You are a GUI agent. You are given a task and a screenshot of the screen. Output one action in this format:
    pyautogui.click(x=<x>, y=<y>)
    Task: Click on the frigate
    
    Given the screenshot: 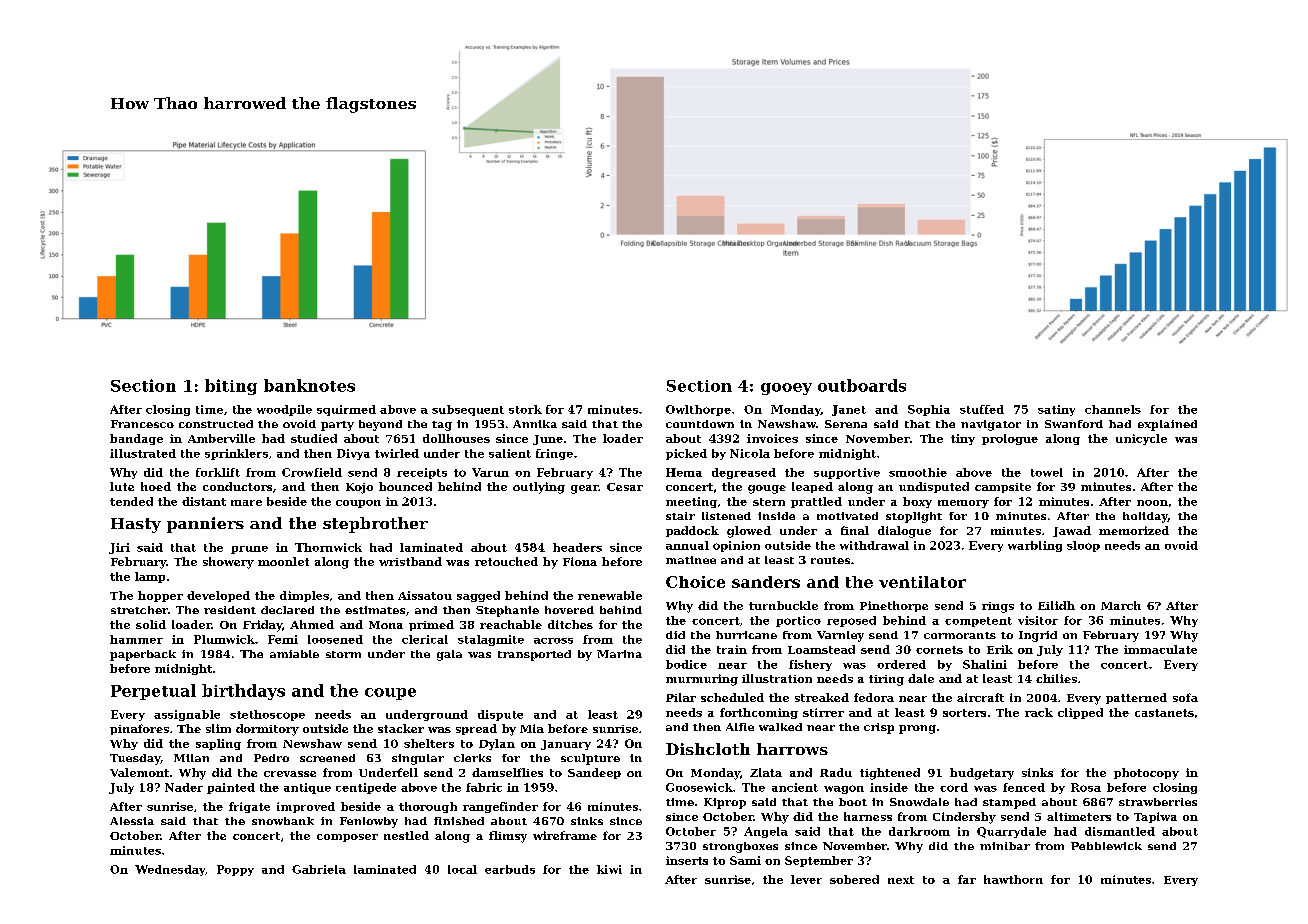 What is the action you would take?
    pyautogui.click(x=249, y=807)
